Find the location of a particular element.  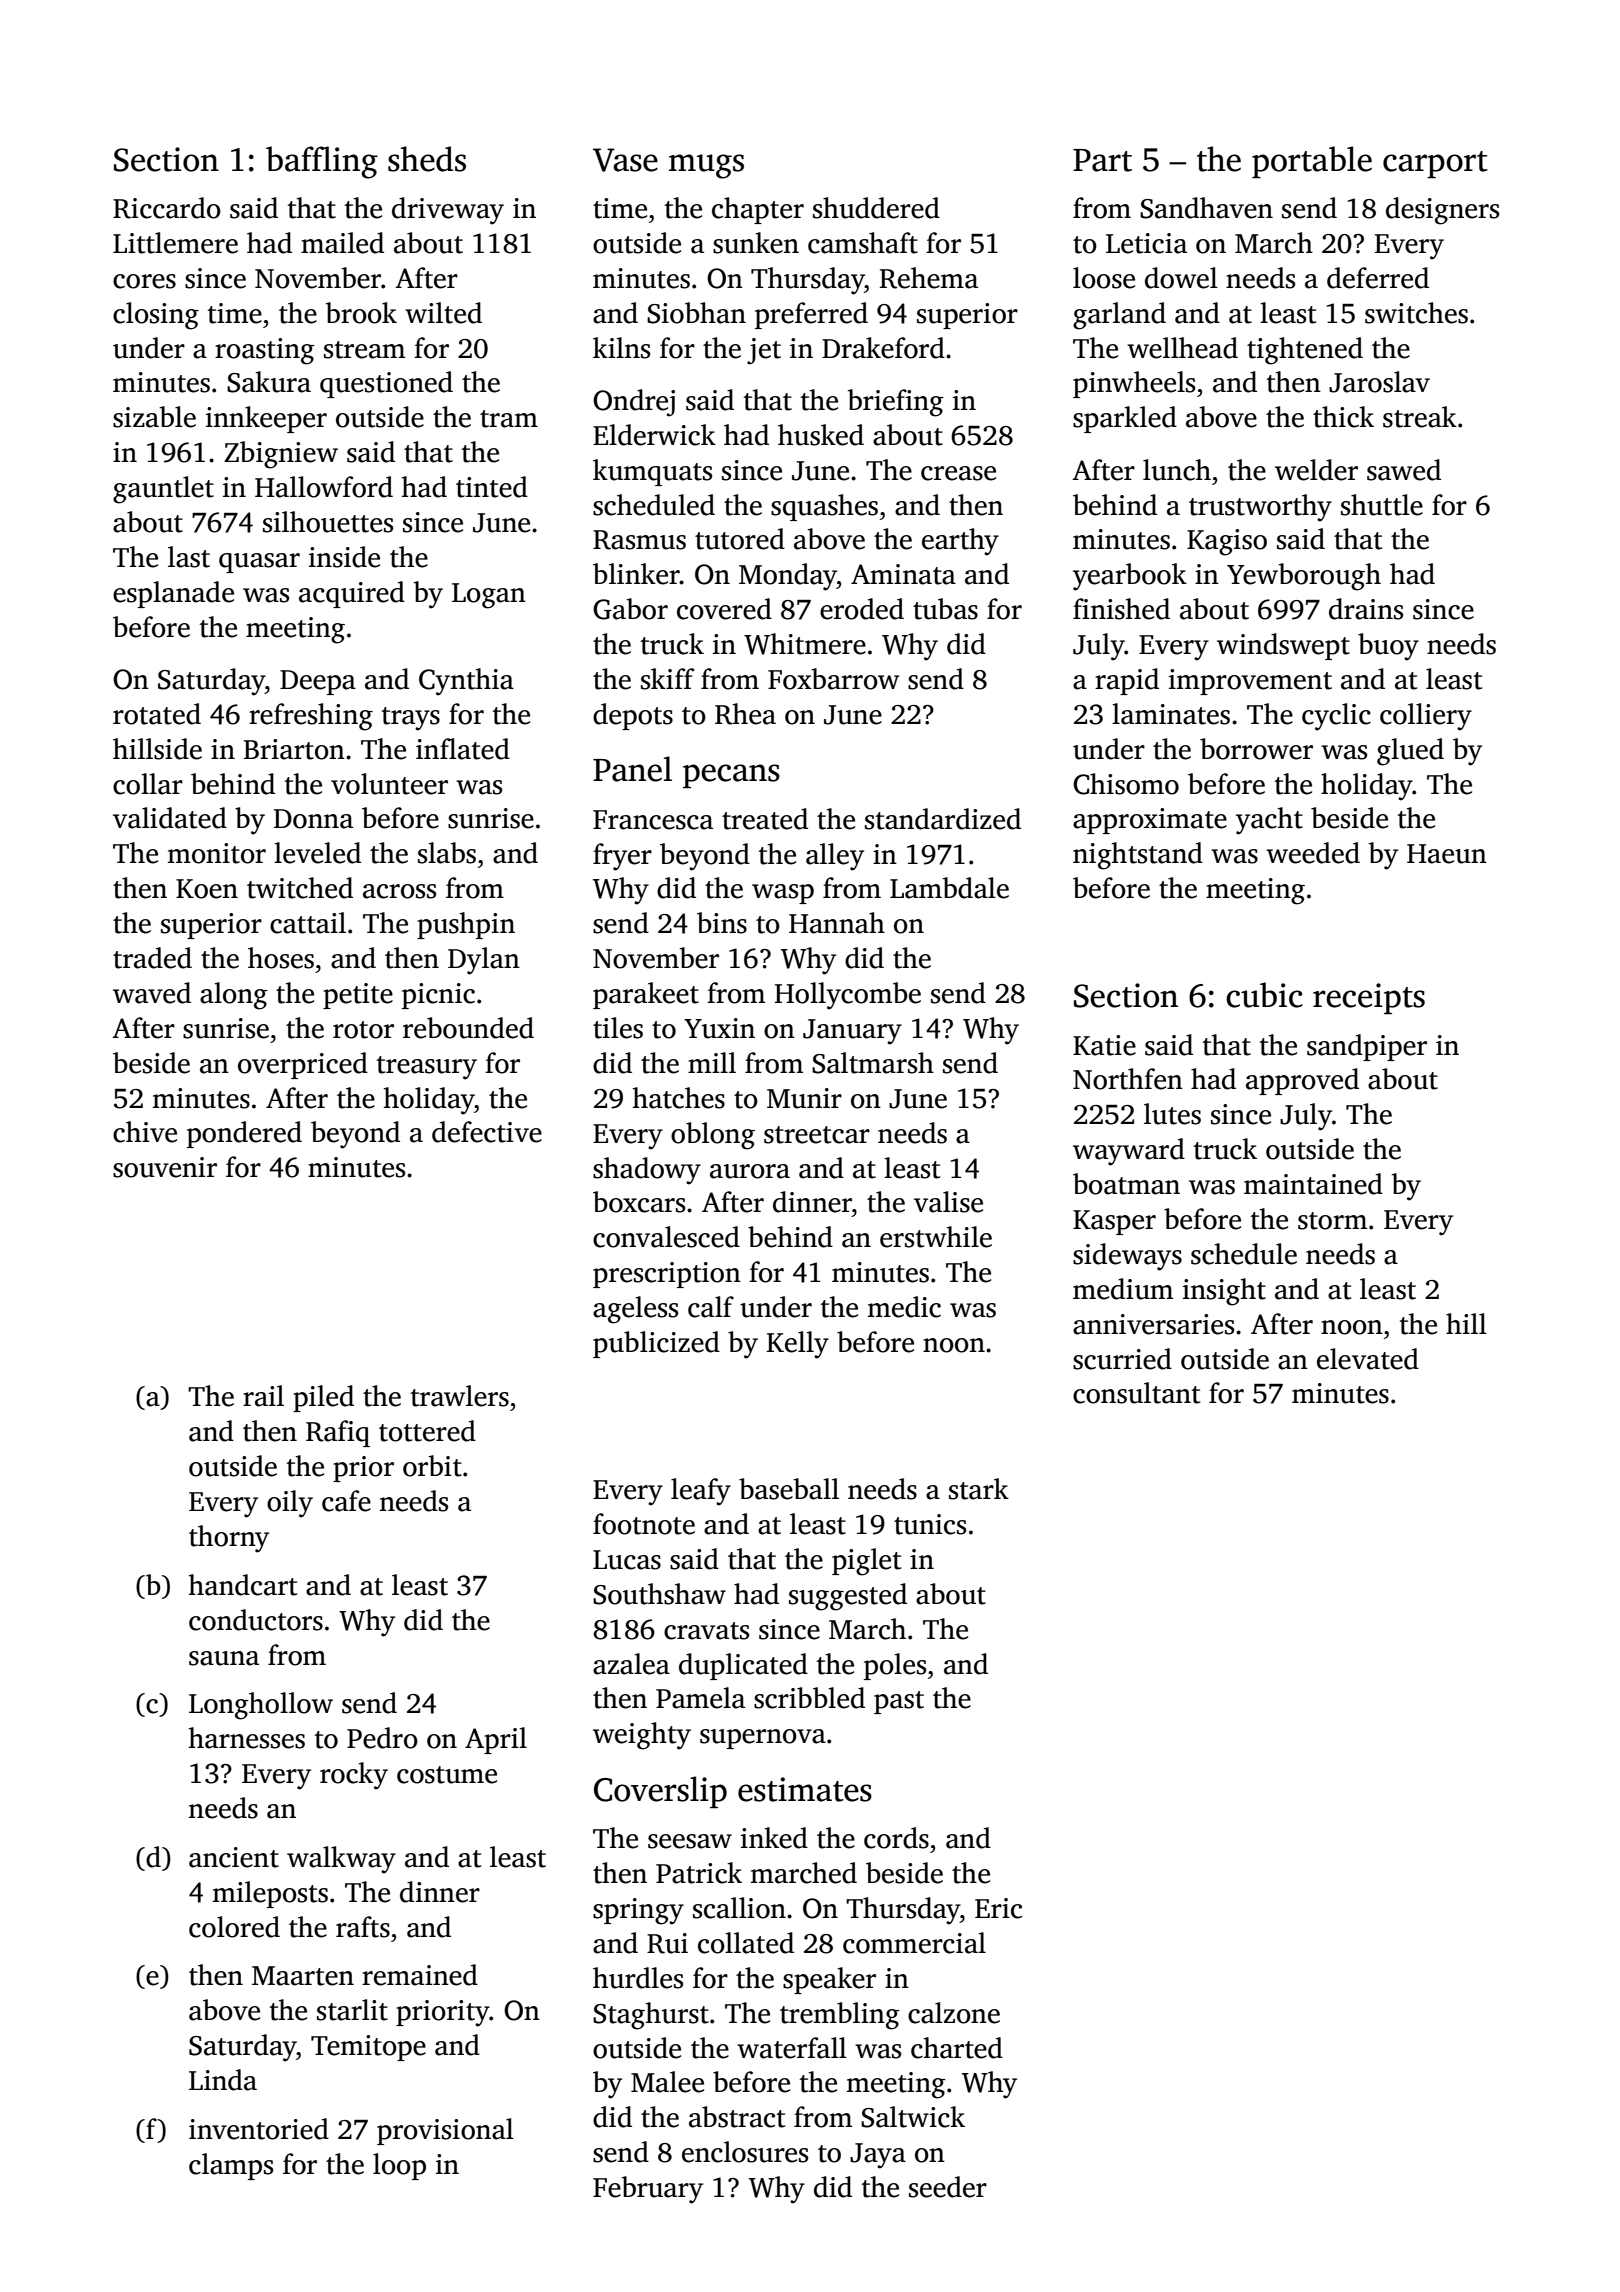

shuttle is located at coordinates (1382, 505).
